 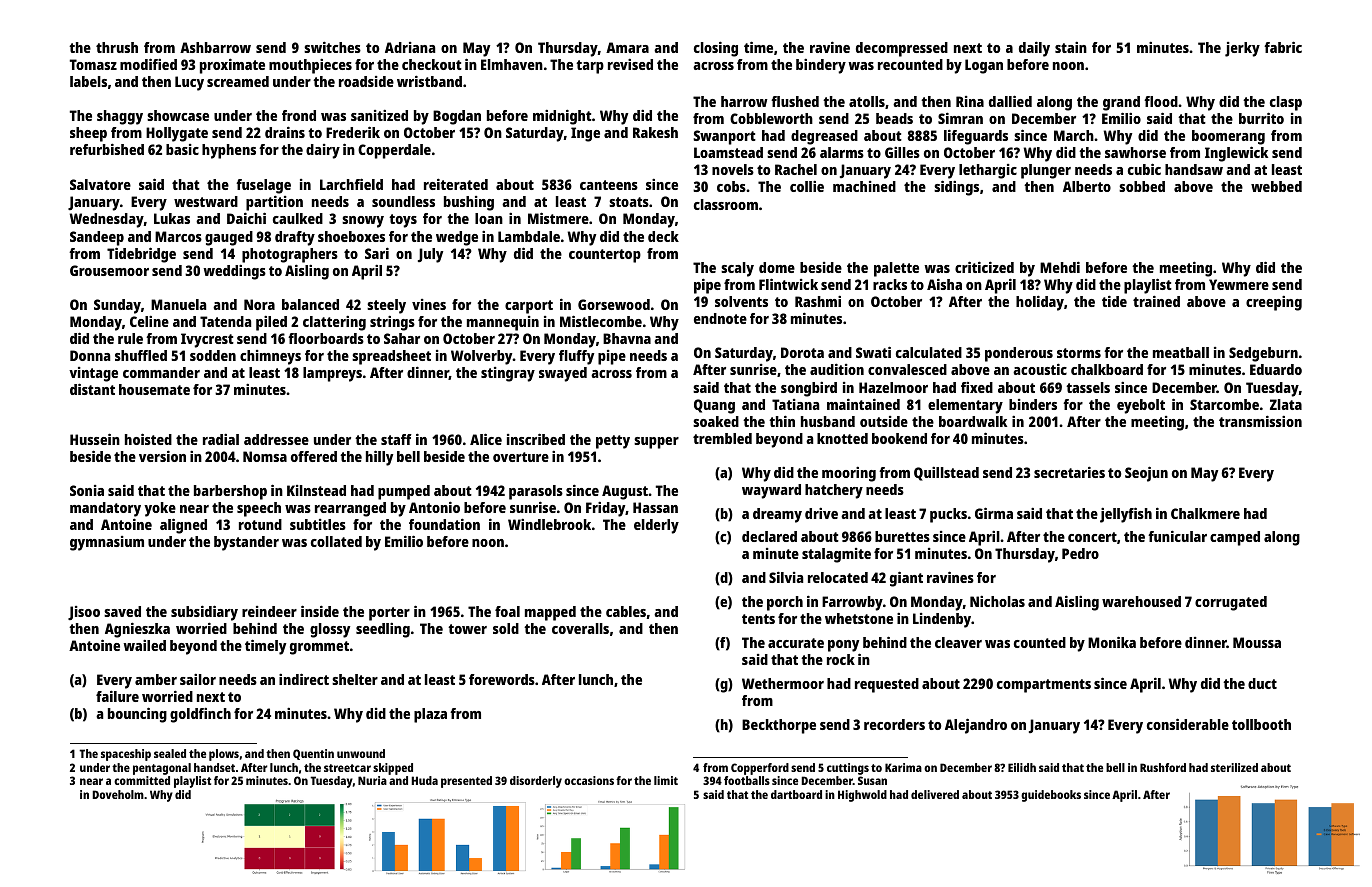 I want to click on creeping, so click(x=1274, y=303).
